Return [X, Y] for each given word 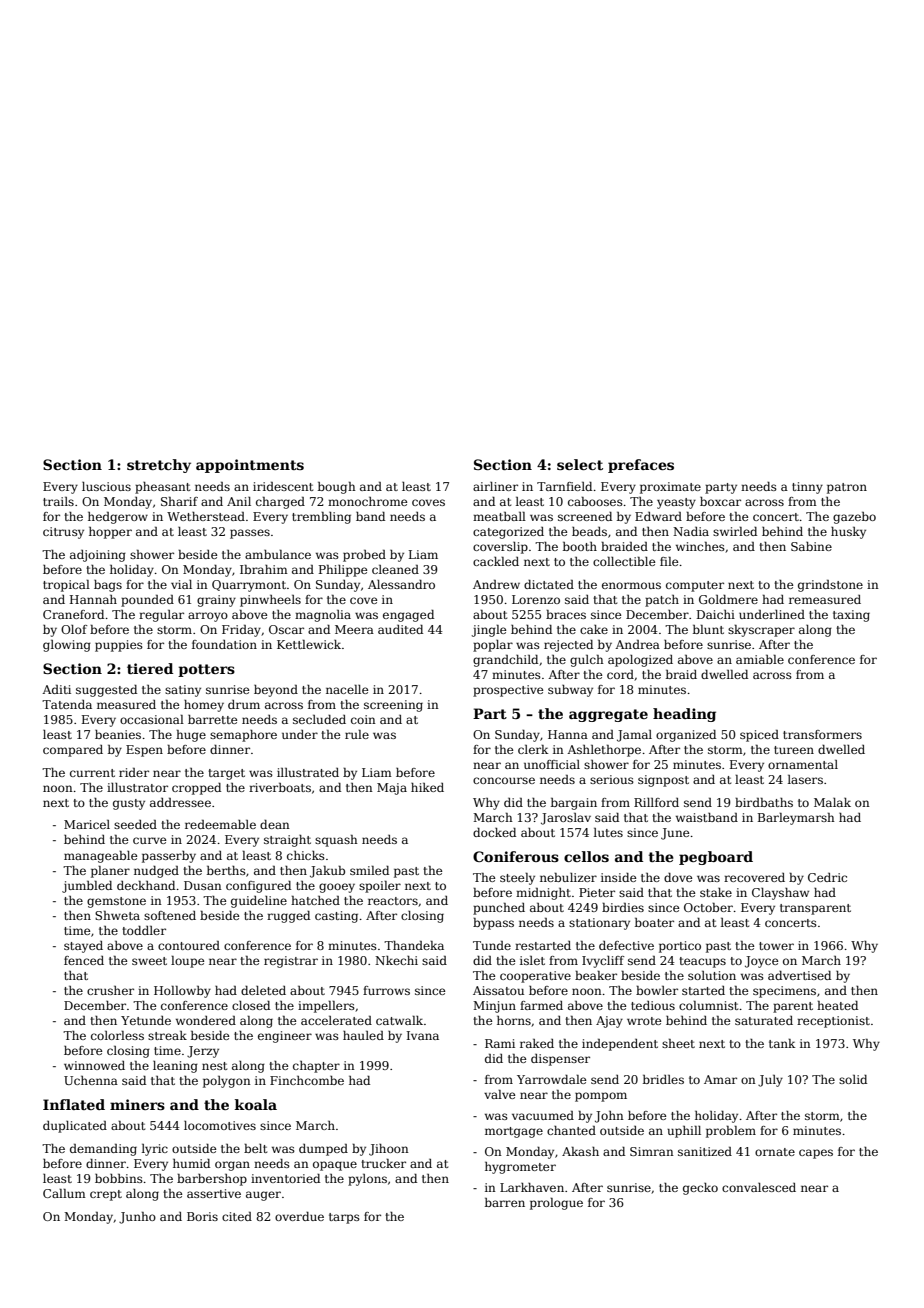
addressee [180, 802]
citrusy [63, 533]
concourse [504, 780]
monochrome [367, 501]
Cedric [827, 877]
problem [731, 1132]
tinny [807, 488]
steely [517, 879]
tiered [150, 668]
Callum [64, 1193]
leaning [175, 1067]
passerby [169, 857]
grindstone [830, 586]
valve [499, 1094]
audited [400, 629]
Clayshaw [780, 894]
